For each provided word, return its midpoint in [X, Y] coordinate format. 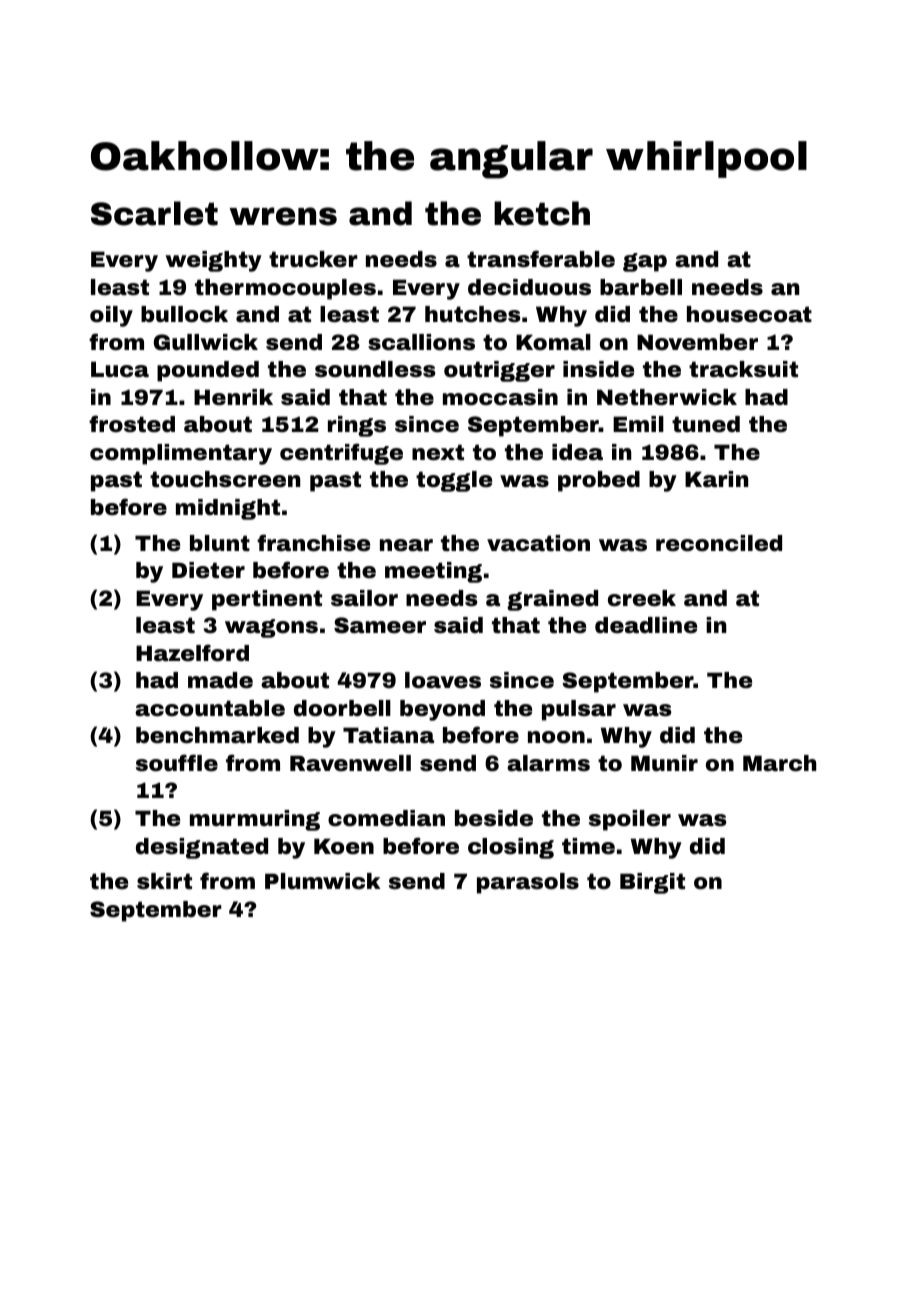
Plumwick [322, 881]
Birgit [652, 883]
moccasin [500, 397]
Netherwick [667, 397]
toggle [454, 481]
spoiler [630, 820]
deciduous [529, 287]
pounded [208, 371]
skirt [164, 881]
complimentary [181, 454]
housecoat [749, 314]
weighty [213, 261]
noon [556, 737]
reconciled [719, 543]
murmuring [255, 820]
